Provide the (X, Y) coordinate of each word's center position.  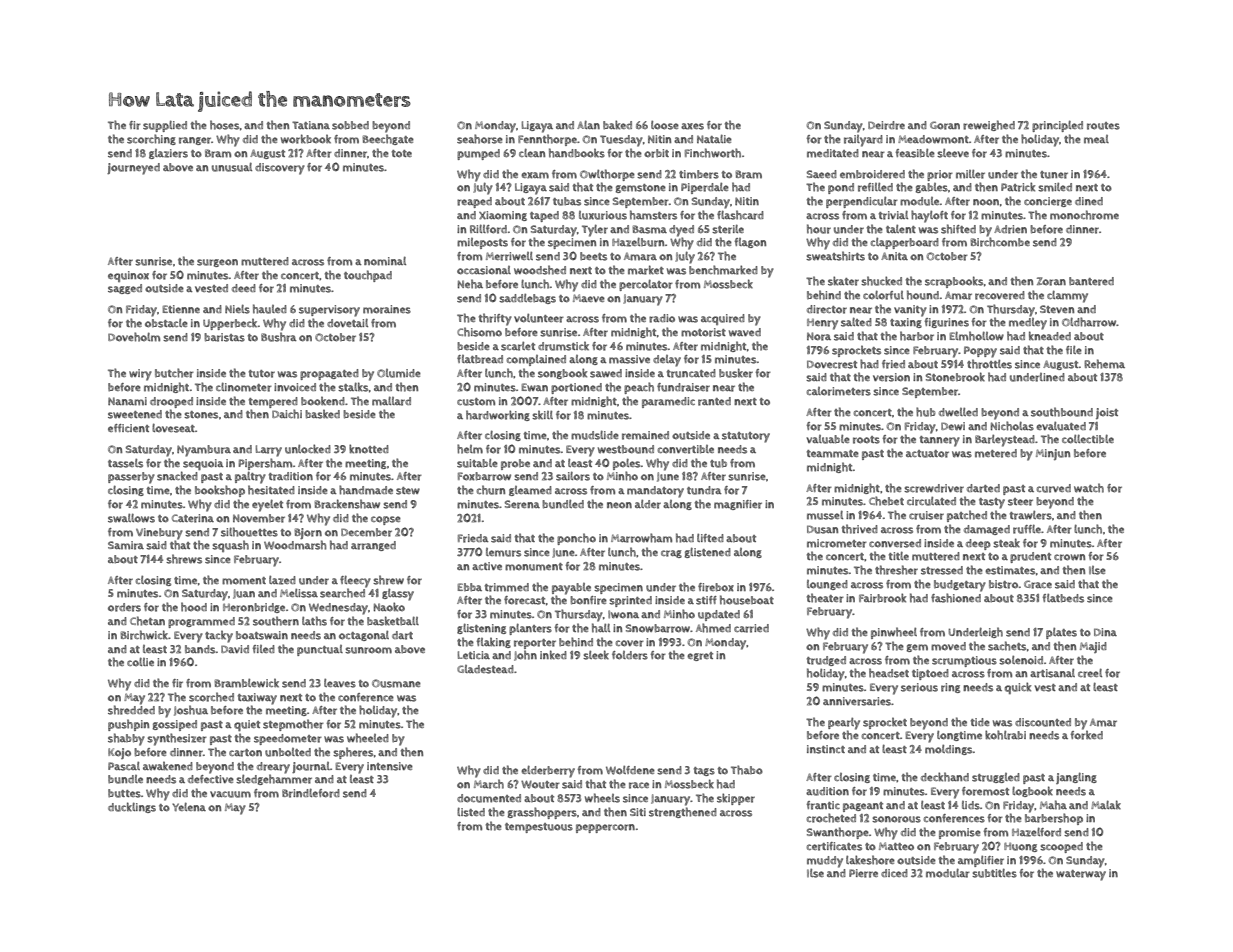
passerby (131, 478)
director (827, 309)
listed (471, 812)
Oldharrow (1089, 322)
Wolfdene (630, 770)
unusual (232, 167)
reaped (474, 202)
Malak (1106, 805)
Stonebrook (955, 377)
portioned (576, 388)
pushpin (128, 725)
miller (970, 174)
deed (244, 288)
